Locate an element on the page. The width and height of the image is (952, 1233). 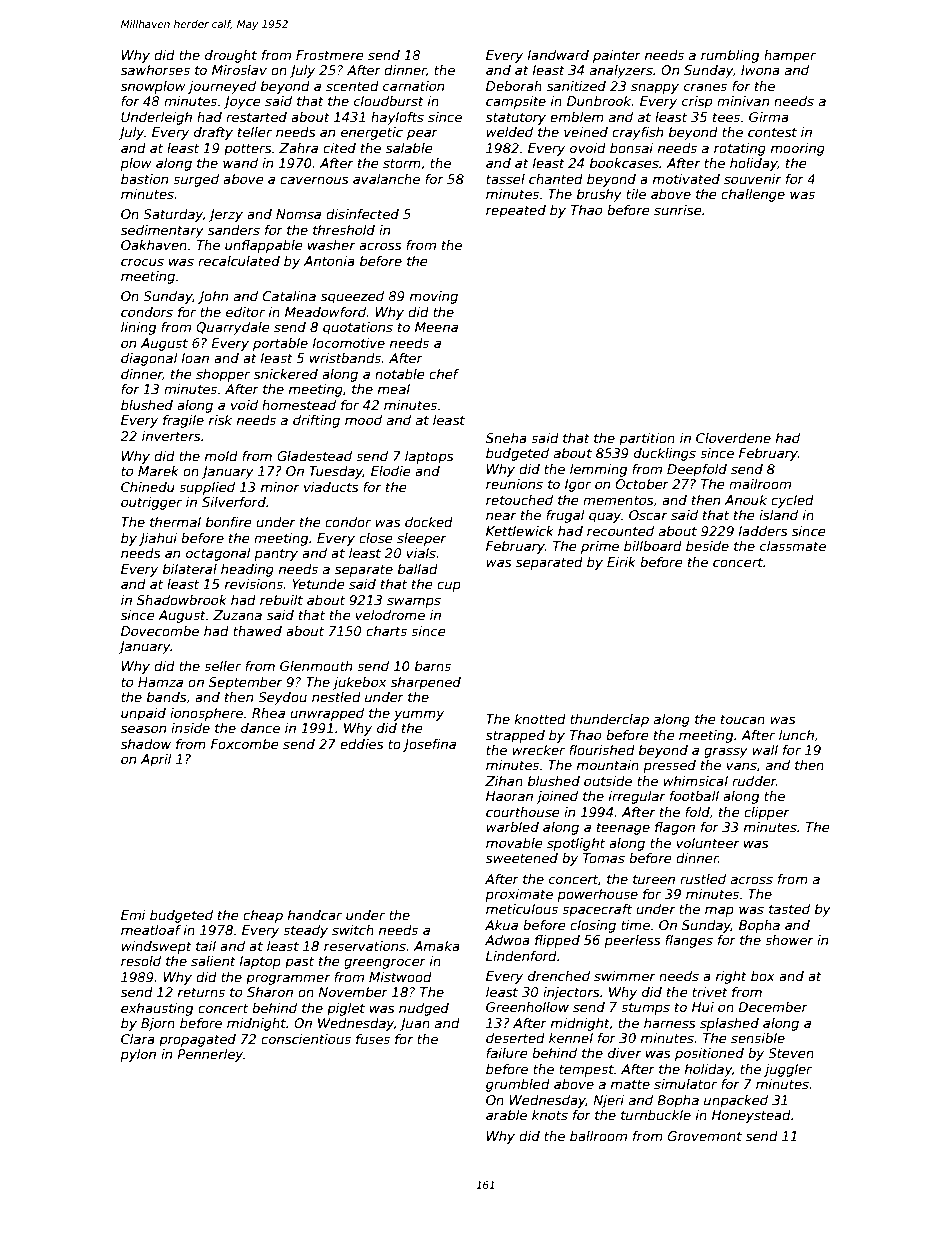
arable is located at coordinates (506, 1115).
